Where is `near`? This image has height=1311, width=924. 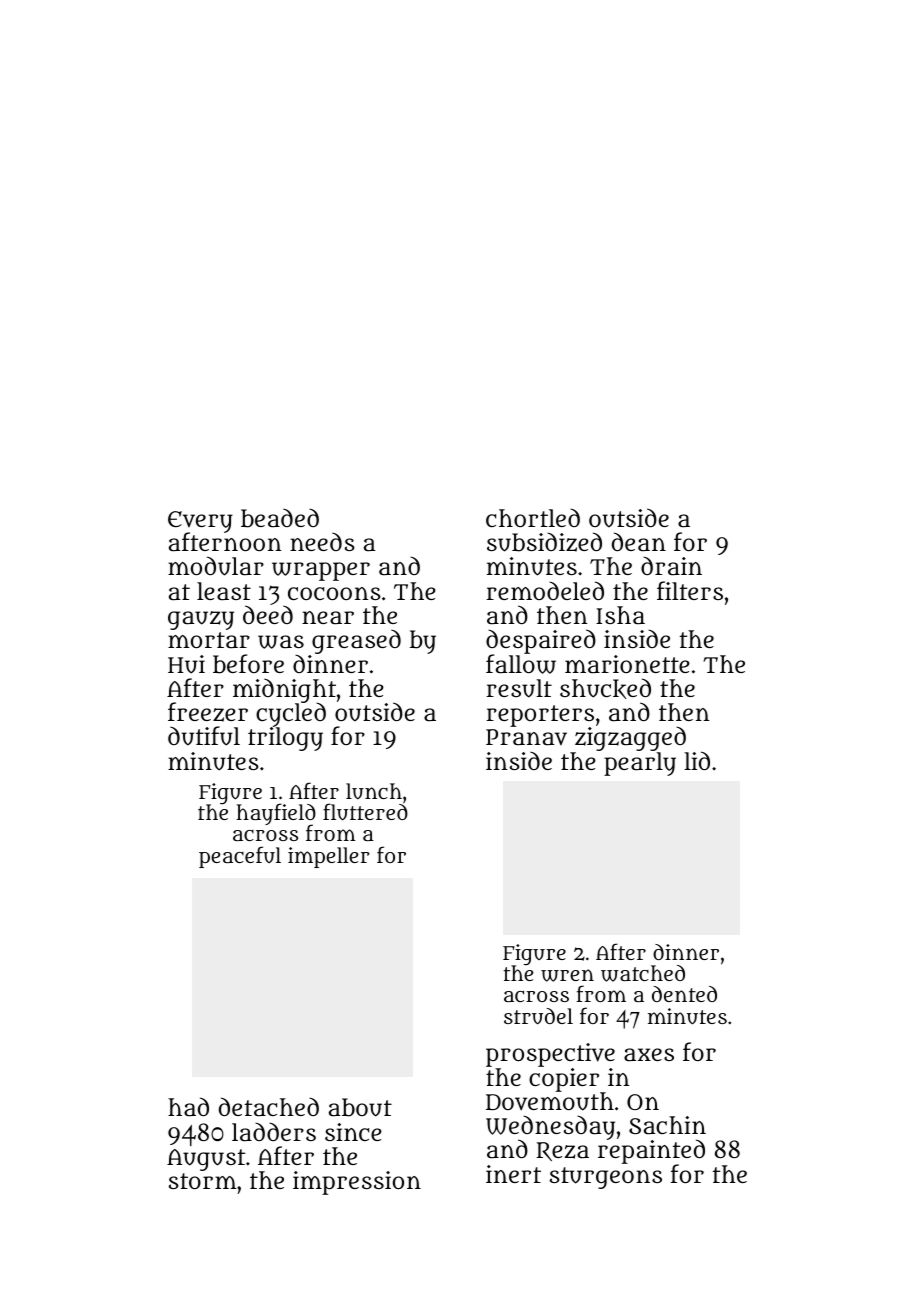 near is located at coordinates (328, 617).
